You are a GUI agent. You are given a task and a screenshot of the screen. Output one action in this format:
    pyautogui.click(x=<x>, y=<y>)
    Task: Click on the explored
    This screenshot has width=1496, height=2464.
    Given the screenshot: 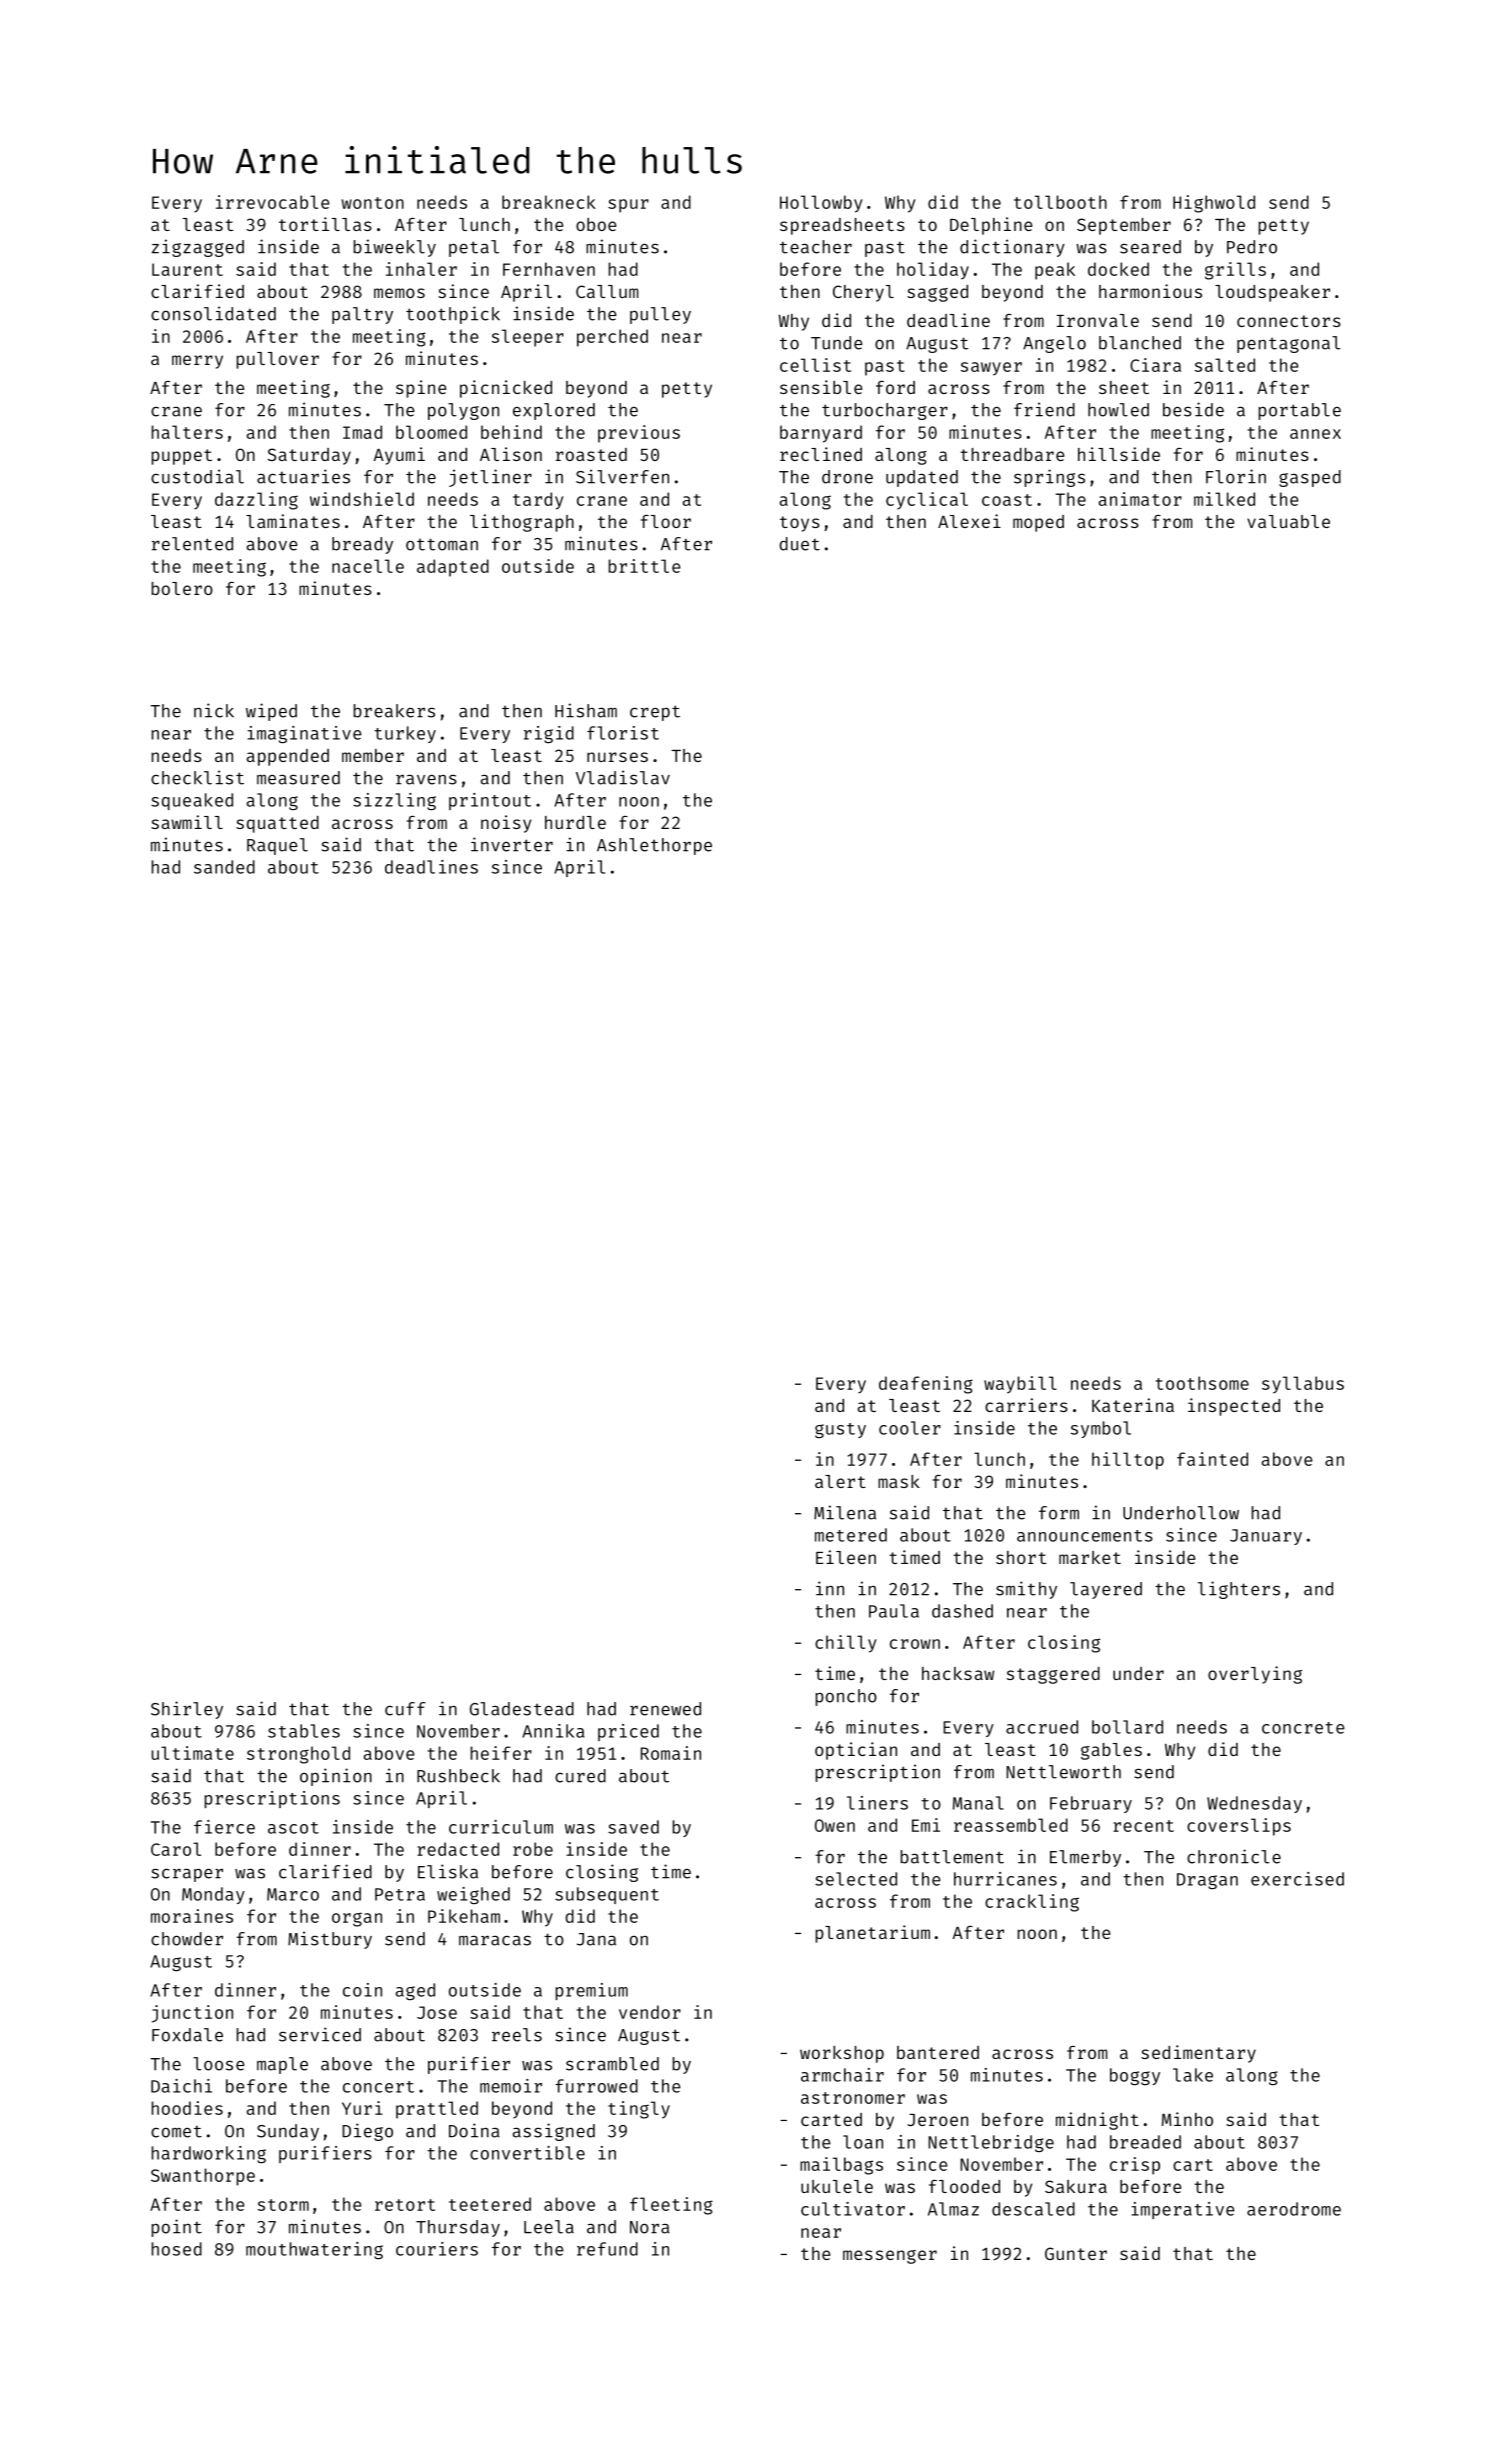 What is the action you would take?
    pyautogui.click(x=554, y=411)
